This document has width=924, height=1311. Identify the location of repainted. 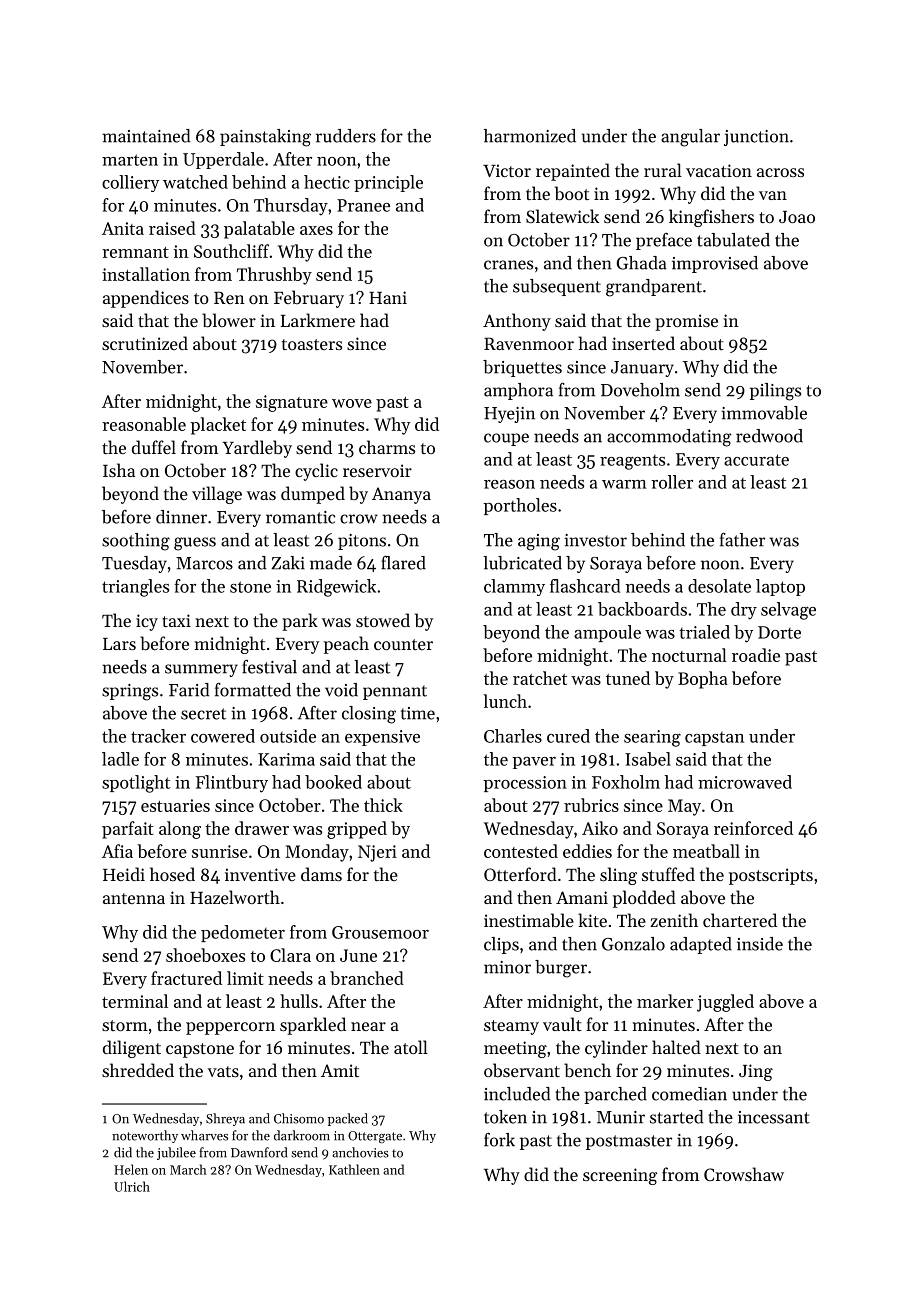
(573, 172).
